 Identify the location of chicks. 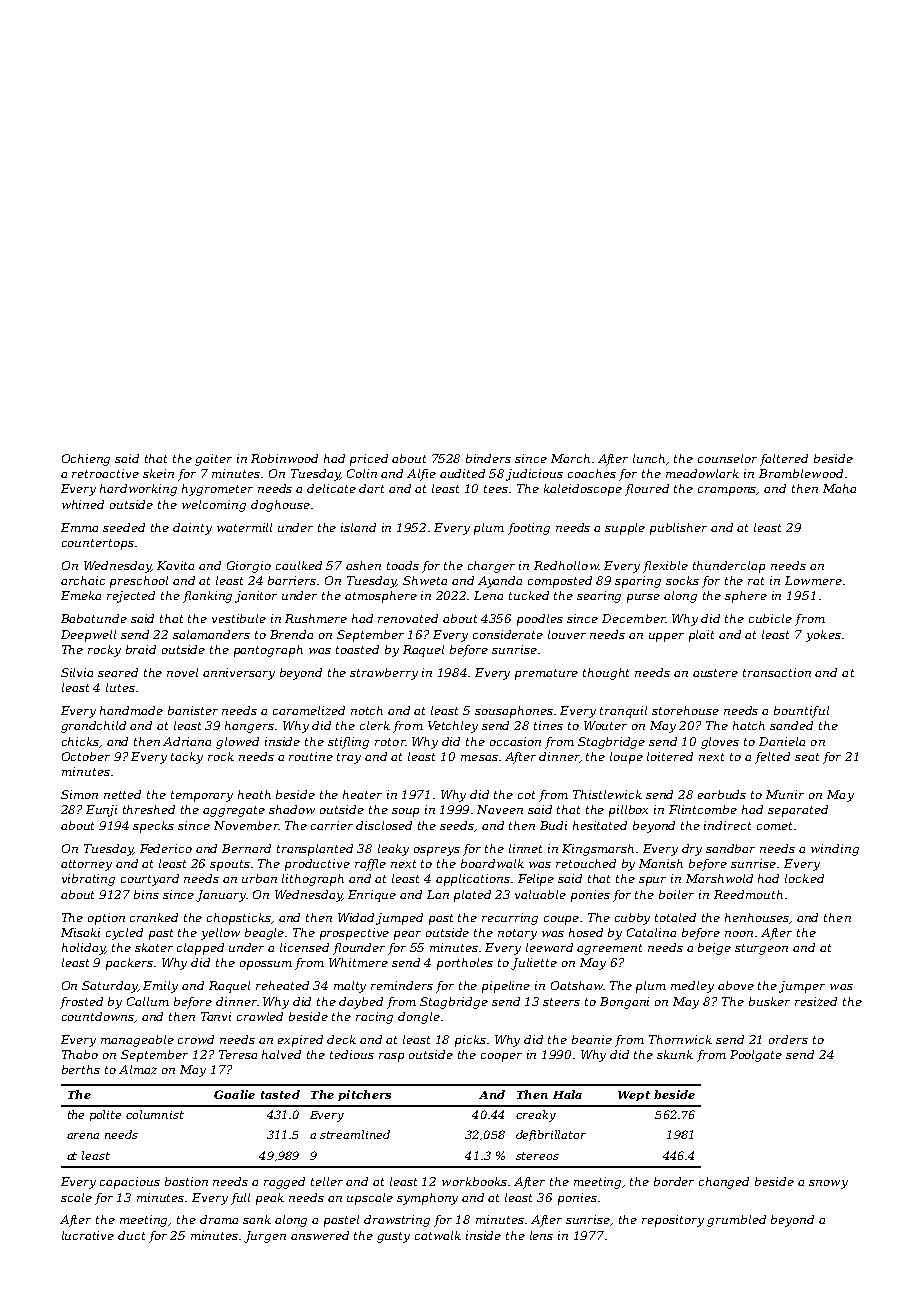
(81, 742).
